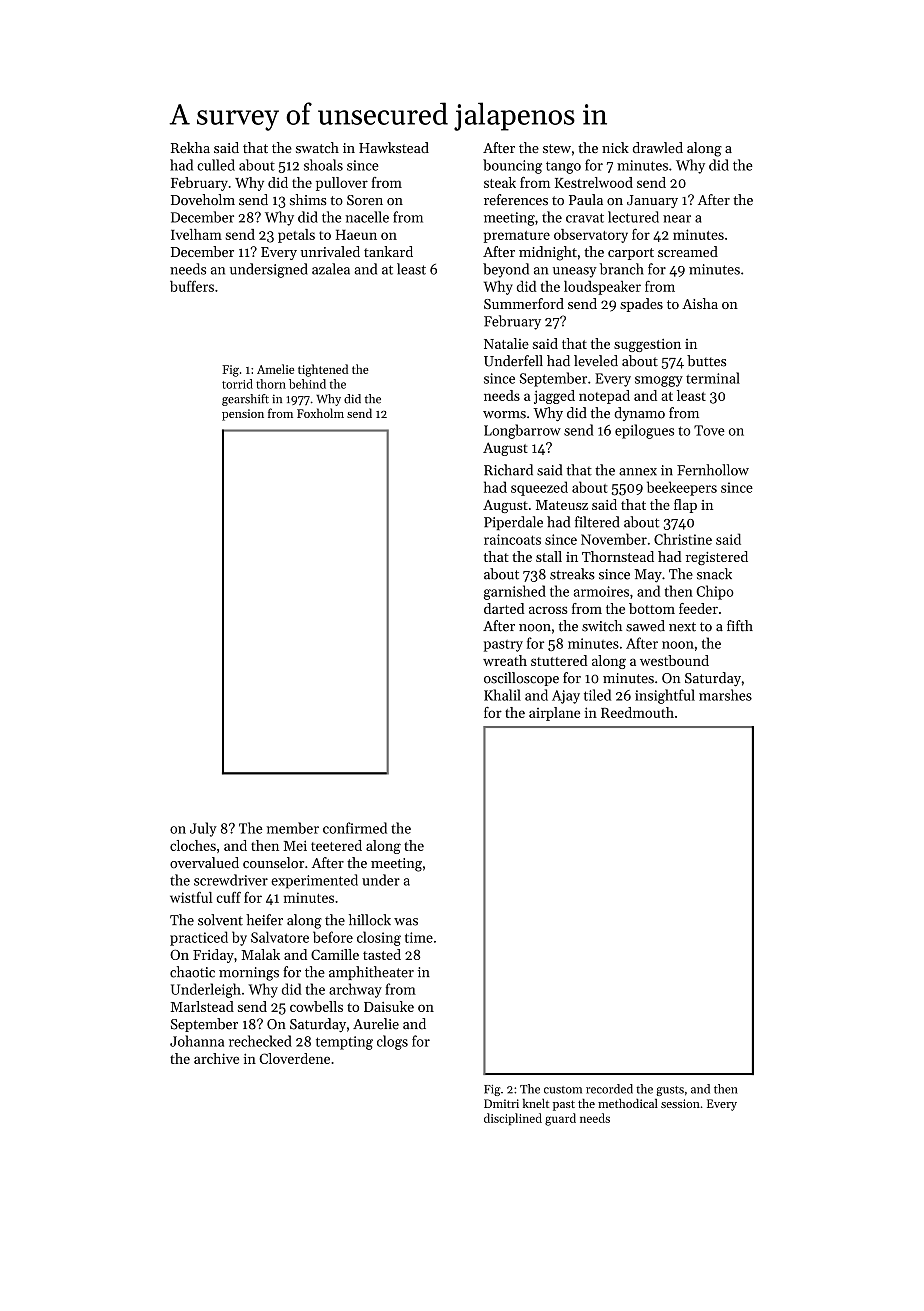 The image size is (924, 1311). What do you see at coordinates (296, 236) in the screenshot?
I see `petals` at bounding box center [296, 236].
